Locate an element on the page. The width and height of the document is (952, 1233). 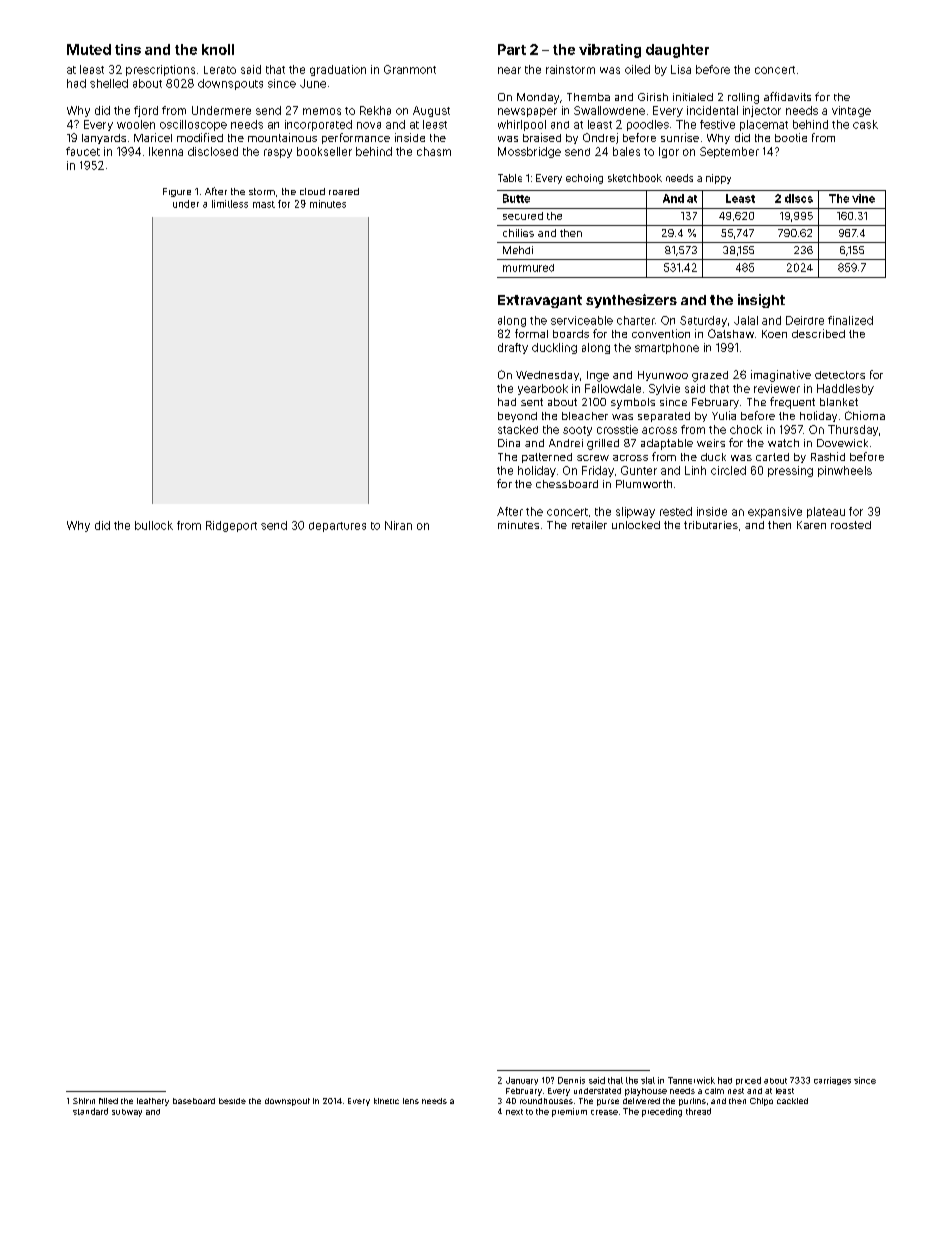
beside is located at coordinates (232, 1101).
